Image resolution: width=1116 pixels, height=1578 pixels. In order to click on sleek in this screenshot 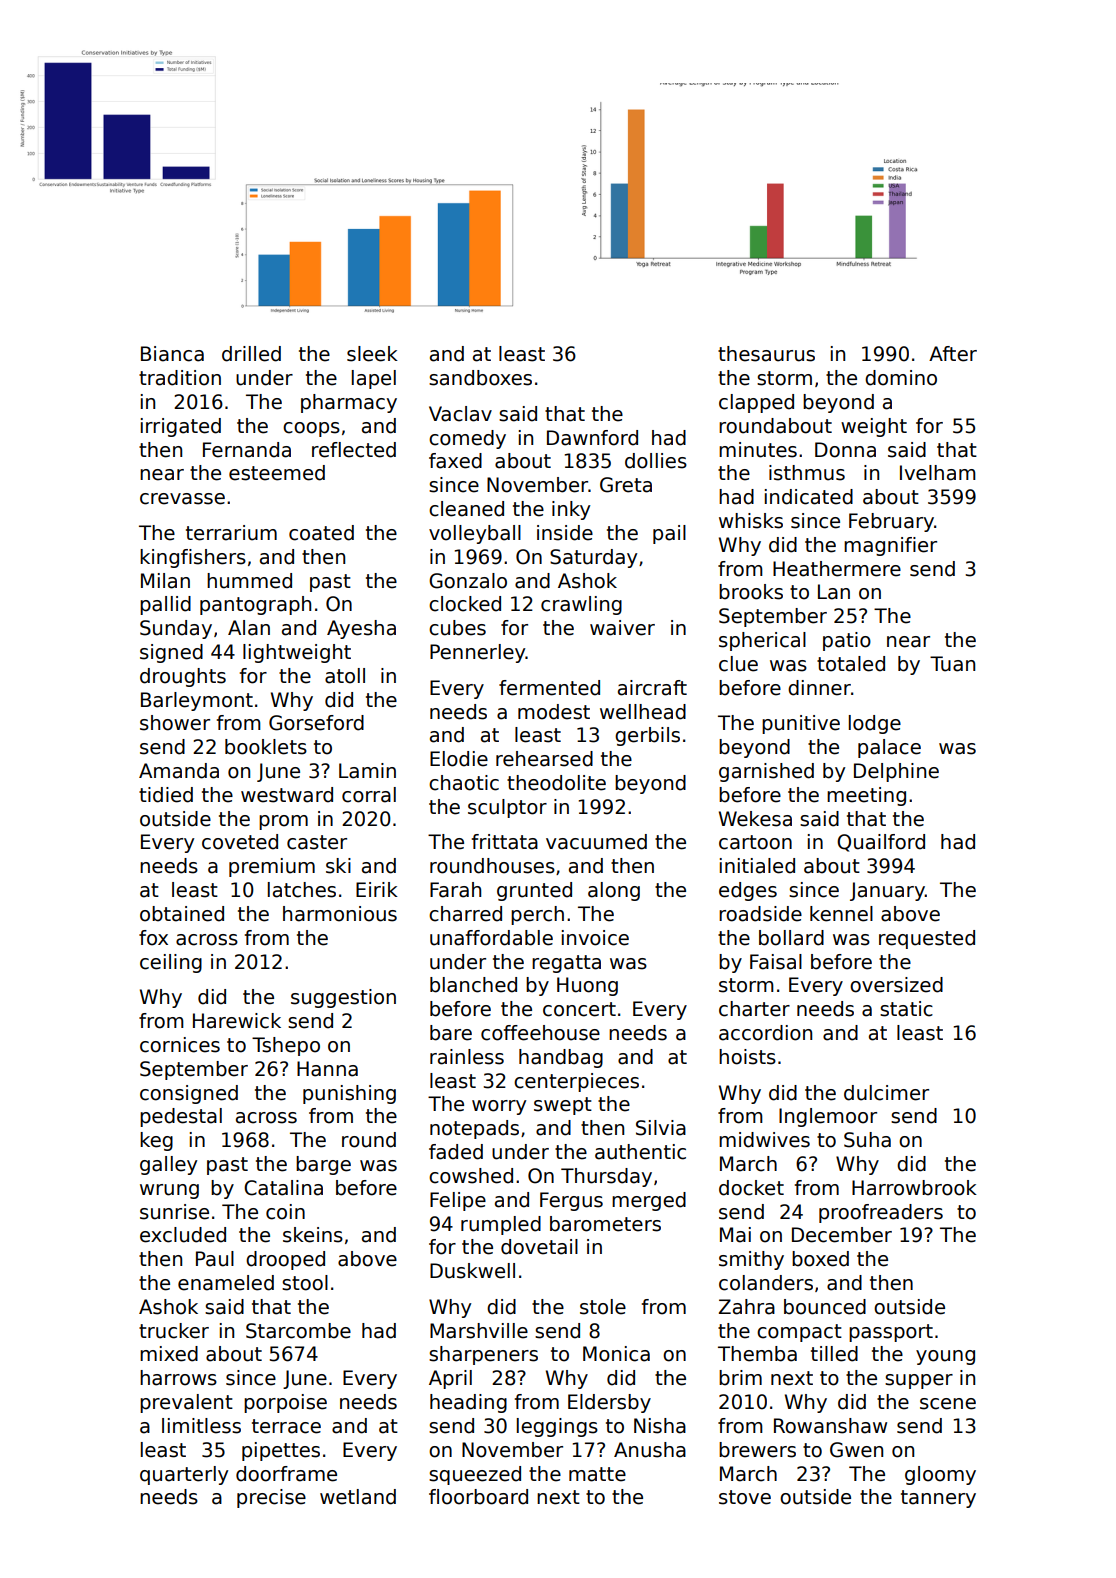, I will do `click(372, 354)`.
